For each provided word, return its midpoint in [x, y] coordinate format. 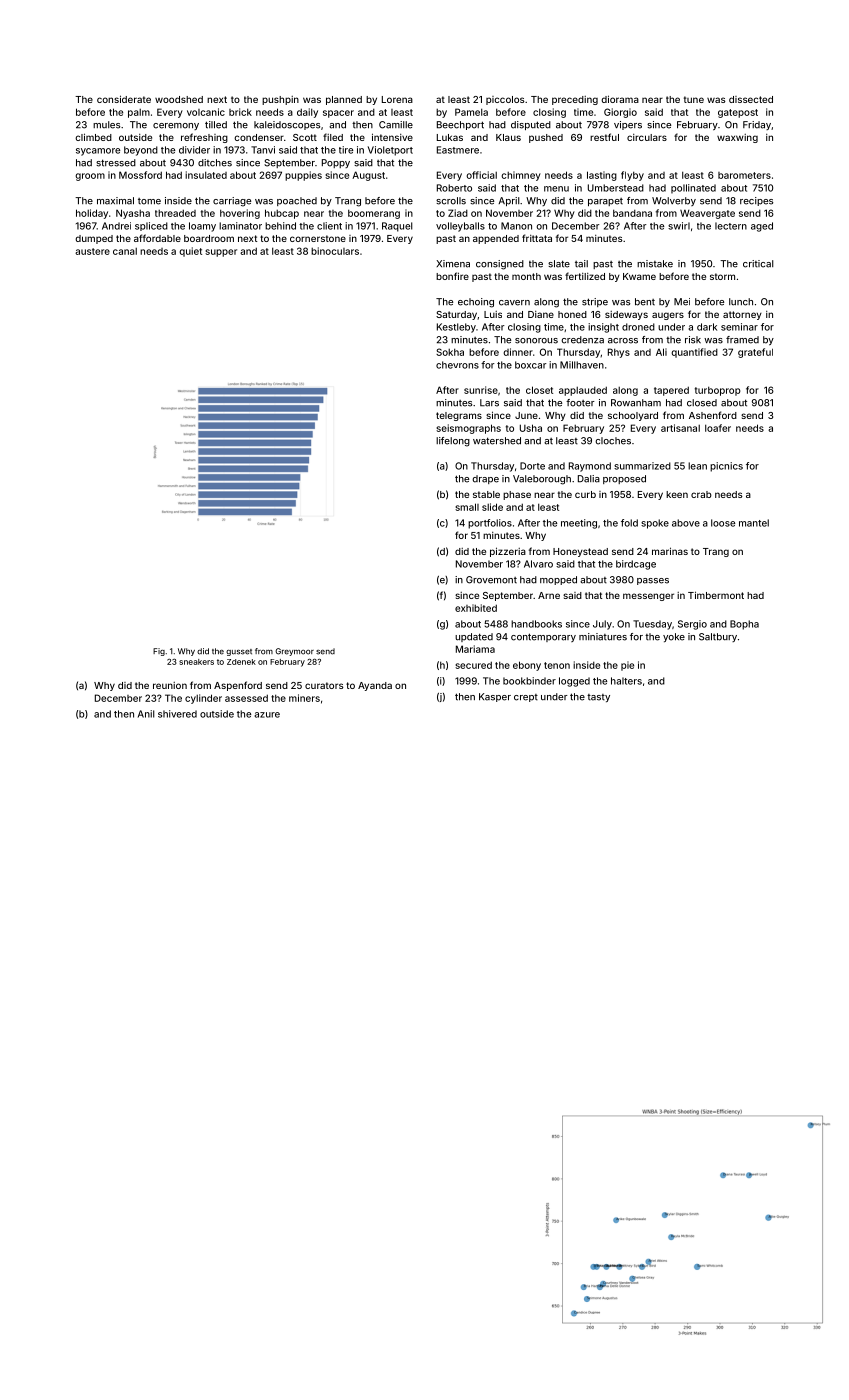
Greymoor [294, 652]
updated [474, 637]
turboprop [718, 391]
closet [539, 390]
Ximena [453, 264]
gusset [239, 652]
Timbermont [716, 595]
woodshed [179, 99]
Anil [146, 714]
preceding [575, 100]
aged [762, 227]
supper [221, 253]
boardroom [209, 238]
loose [723, 523]
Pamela [471, 112]
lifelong [453, 442]
